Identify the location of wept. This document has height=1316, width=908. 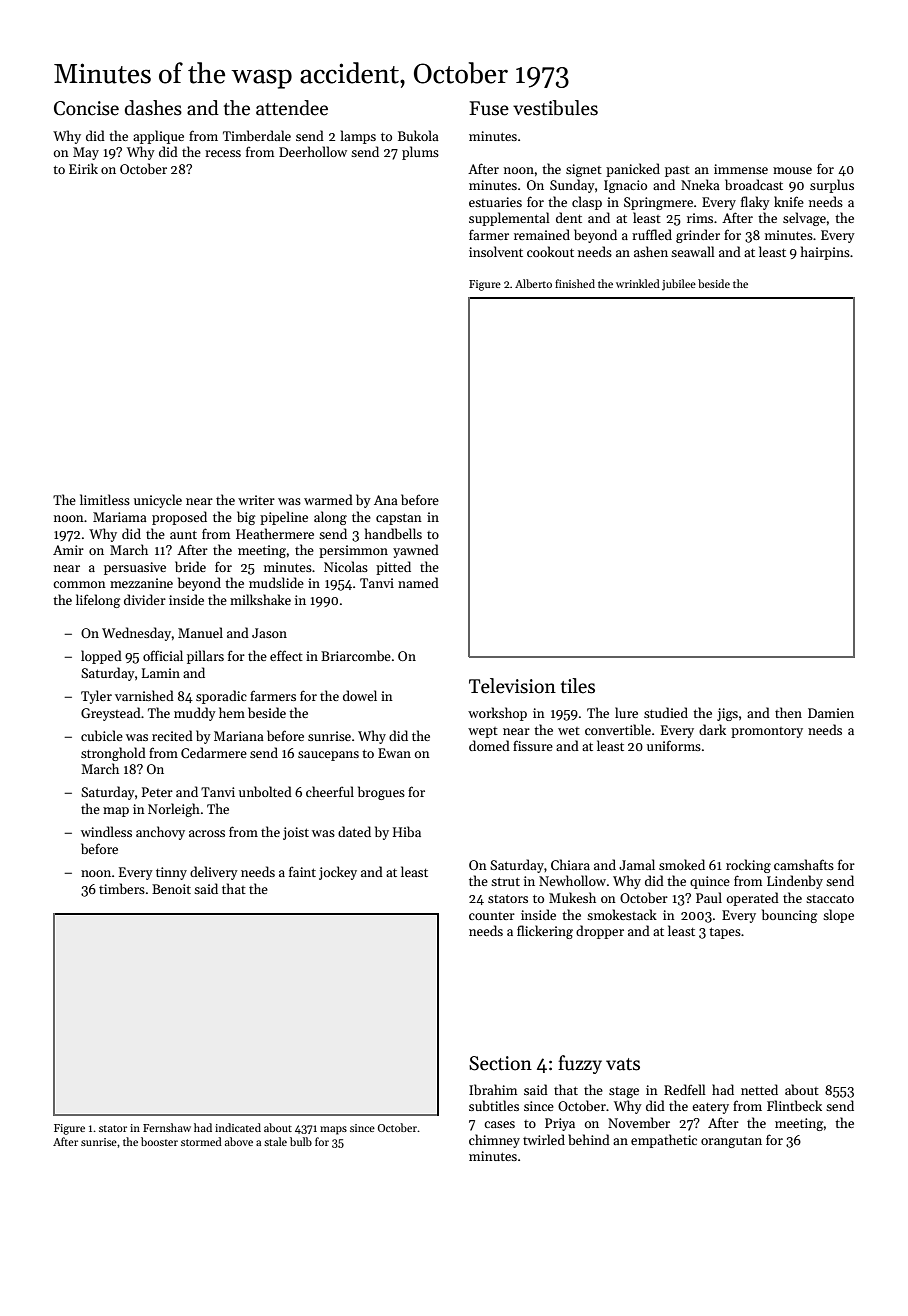
(483, 732).
